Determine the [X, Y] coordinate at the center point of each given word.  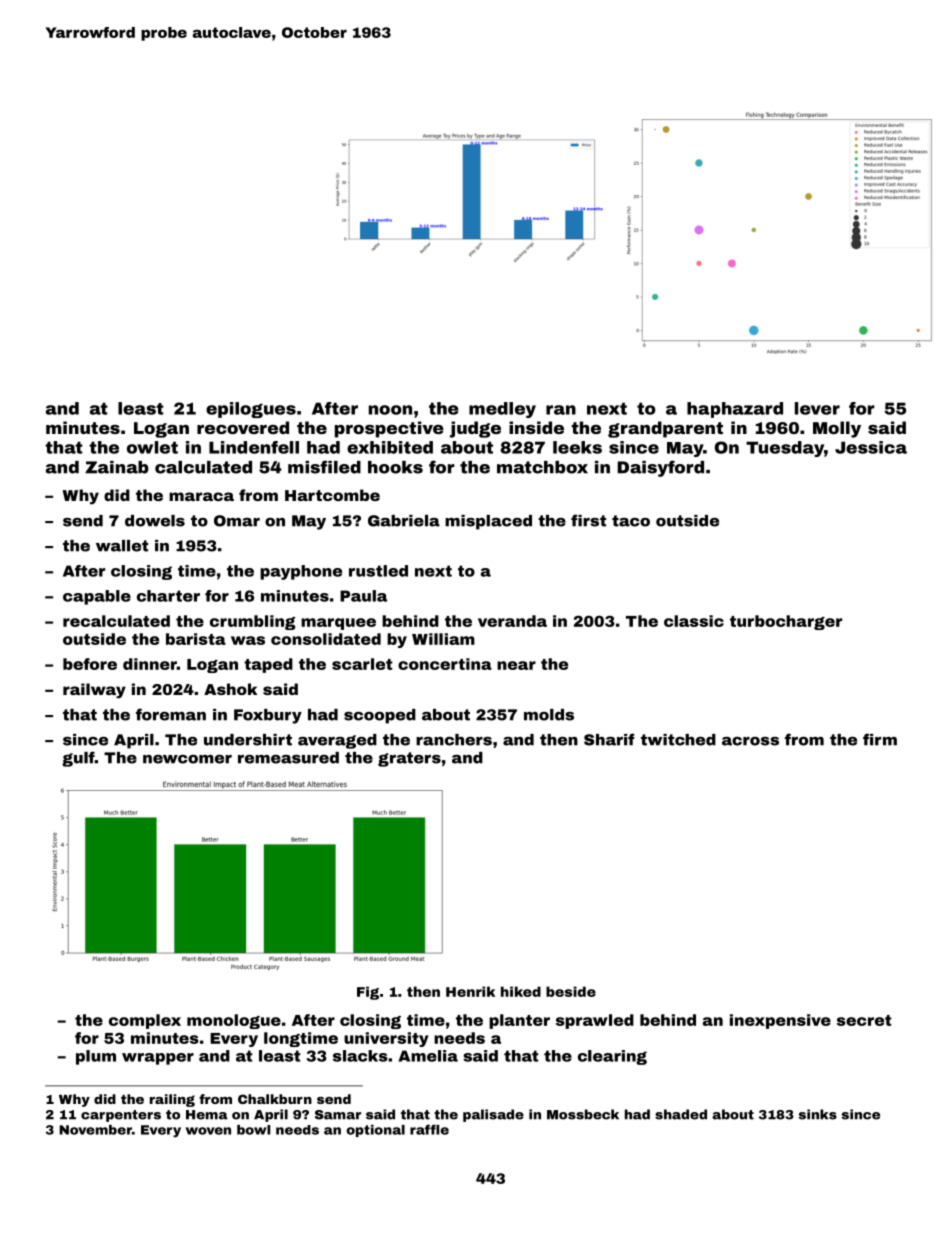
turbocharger [786, 622]
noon [390, 410]
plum [96, 1057]
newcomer [187, 759]
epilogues [251, 410]
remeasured [288, 758]
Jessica [871, 447]
